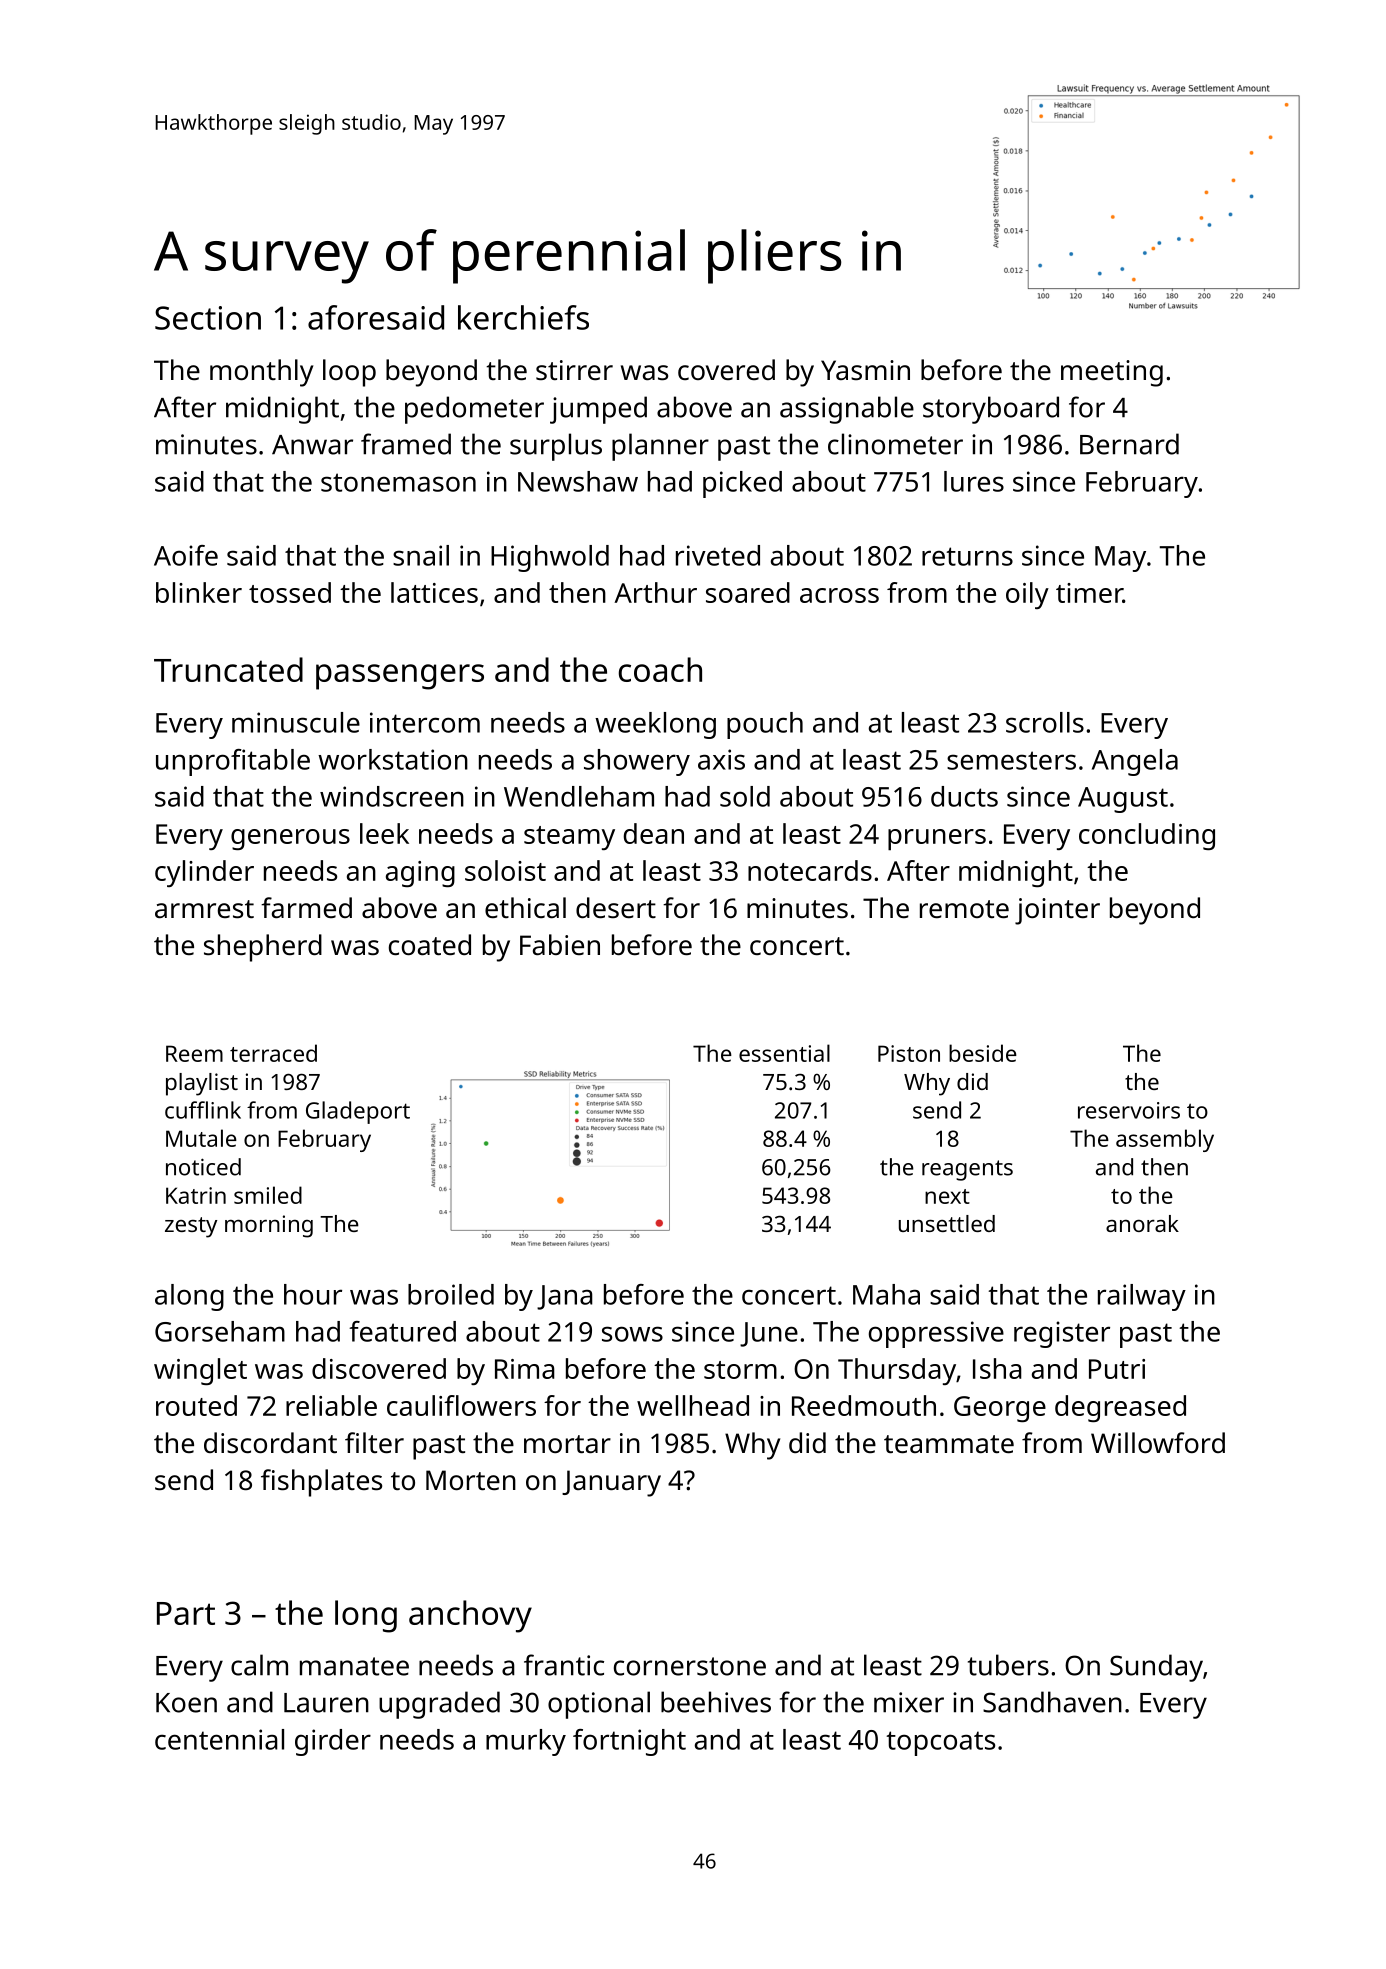 This document has height=1969, width=1386. Describe the element at coordinates (349, 373) in the document. I see `loop` at that location.
